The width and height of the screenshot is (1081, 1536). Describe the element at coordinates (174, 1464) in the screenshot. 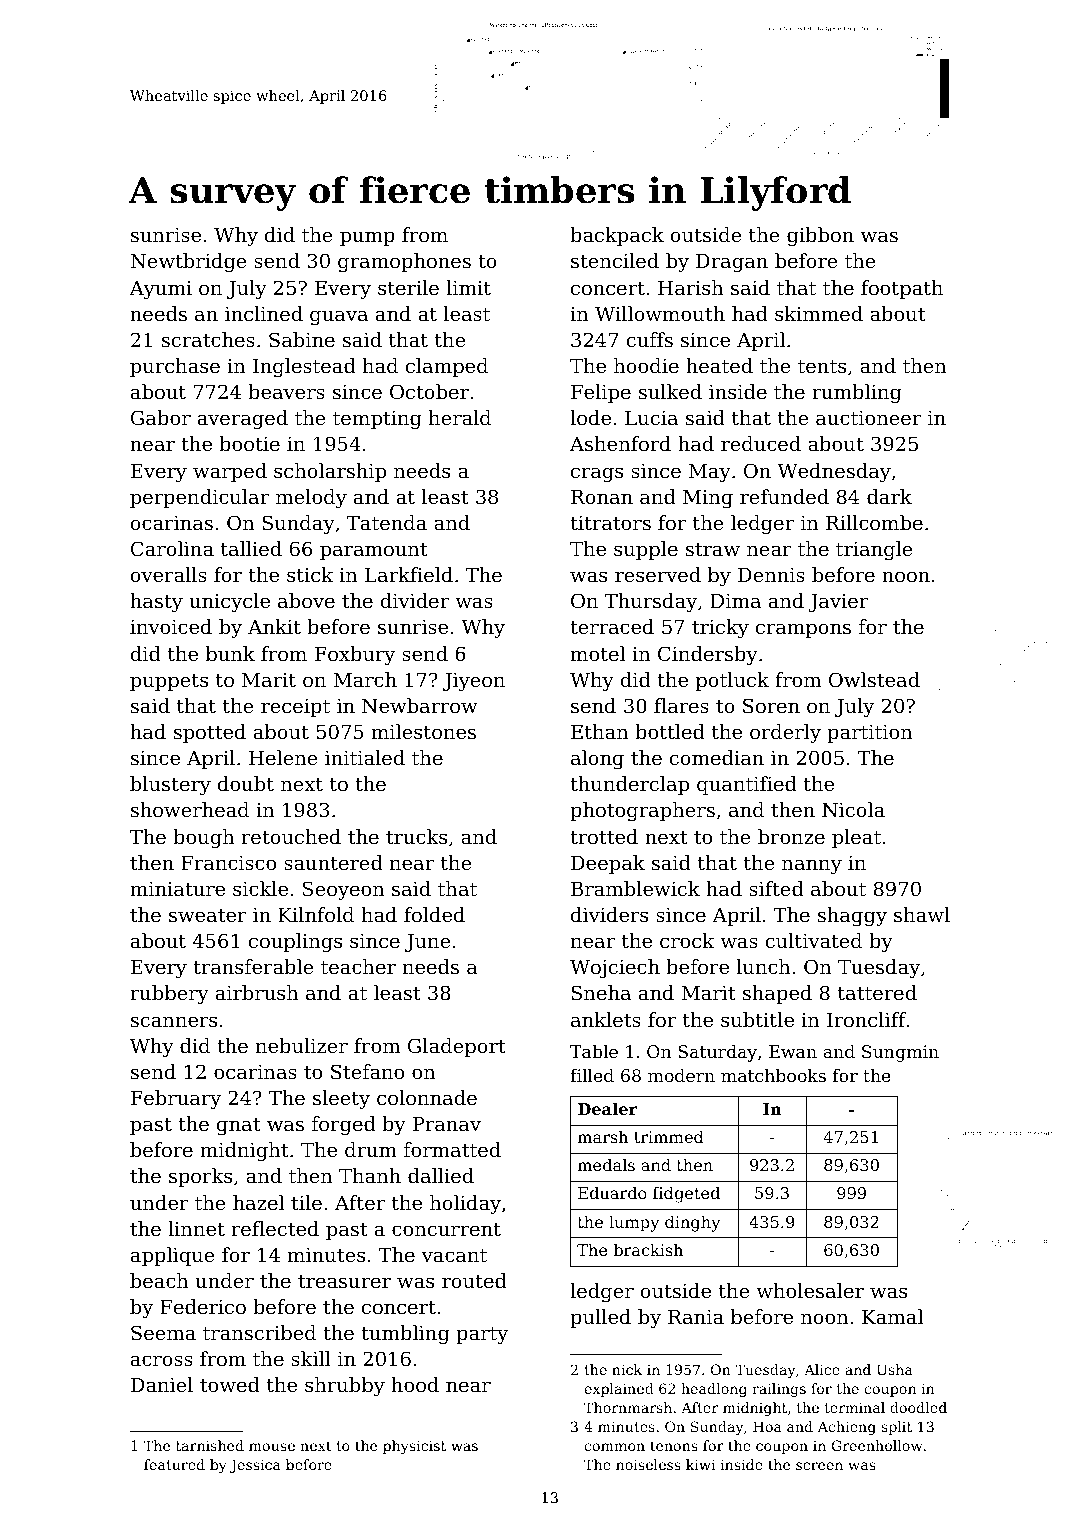

I see `featured` at that location.
